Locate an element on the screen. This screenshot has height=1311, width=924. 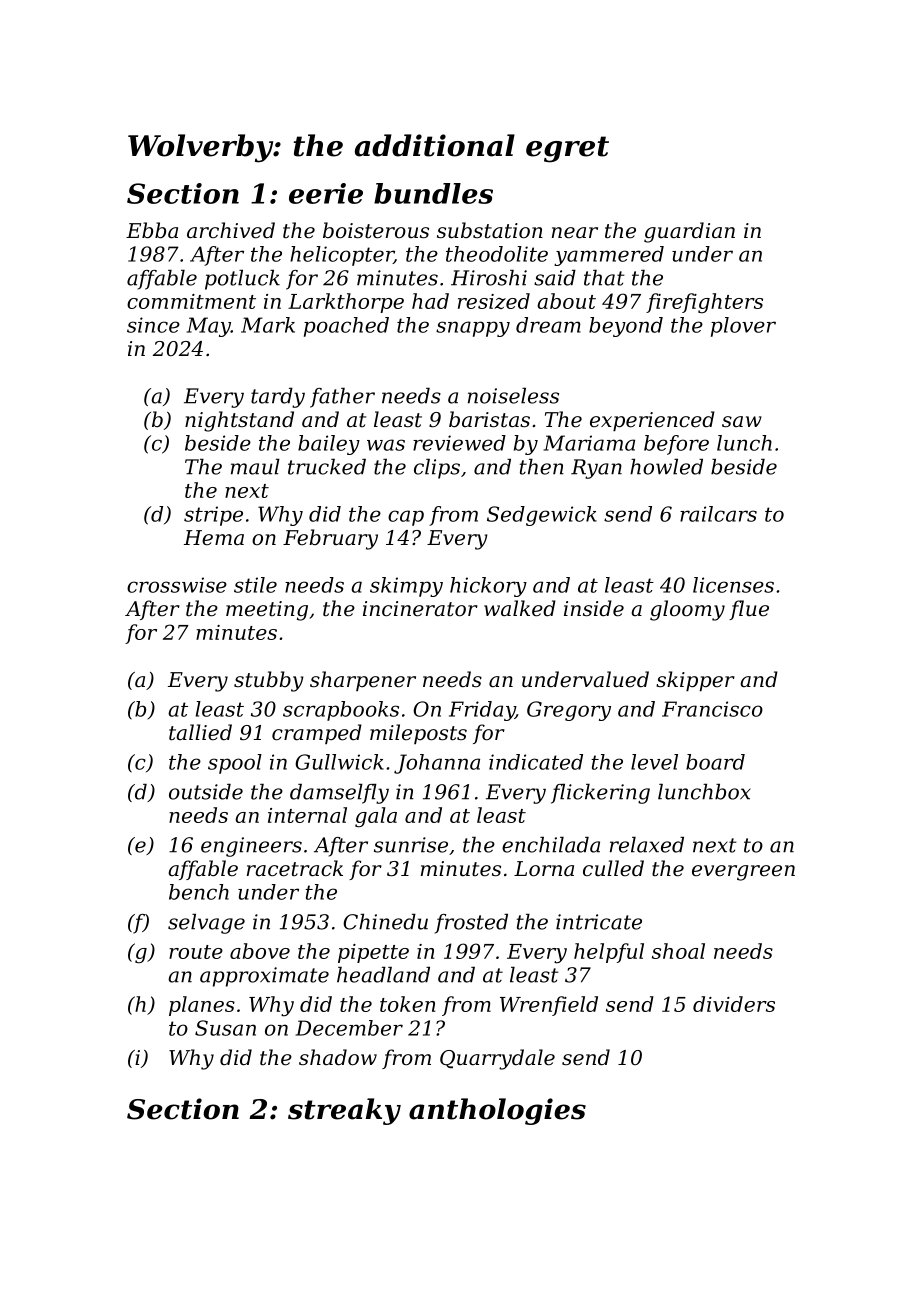
walked is located at coordinates (520, 608).
